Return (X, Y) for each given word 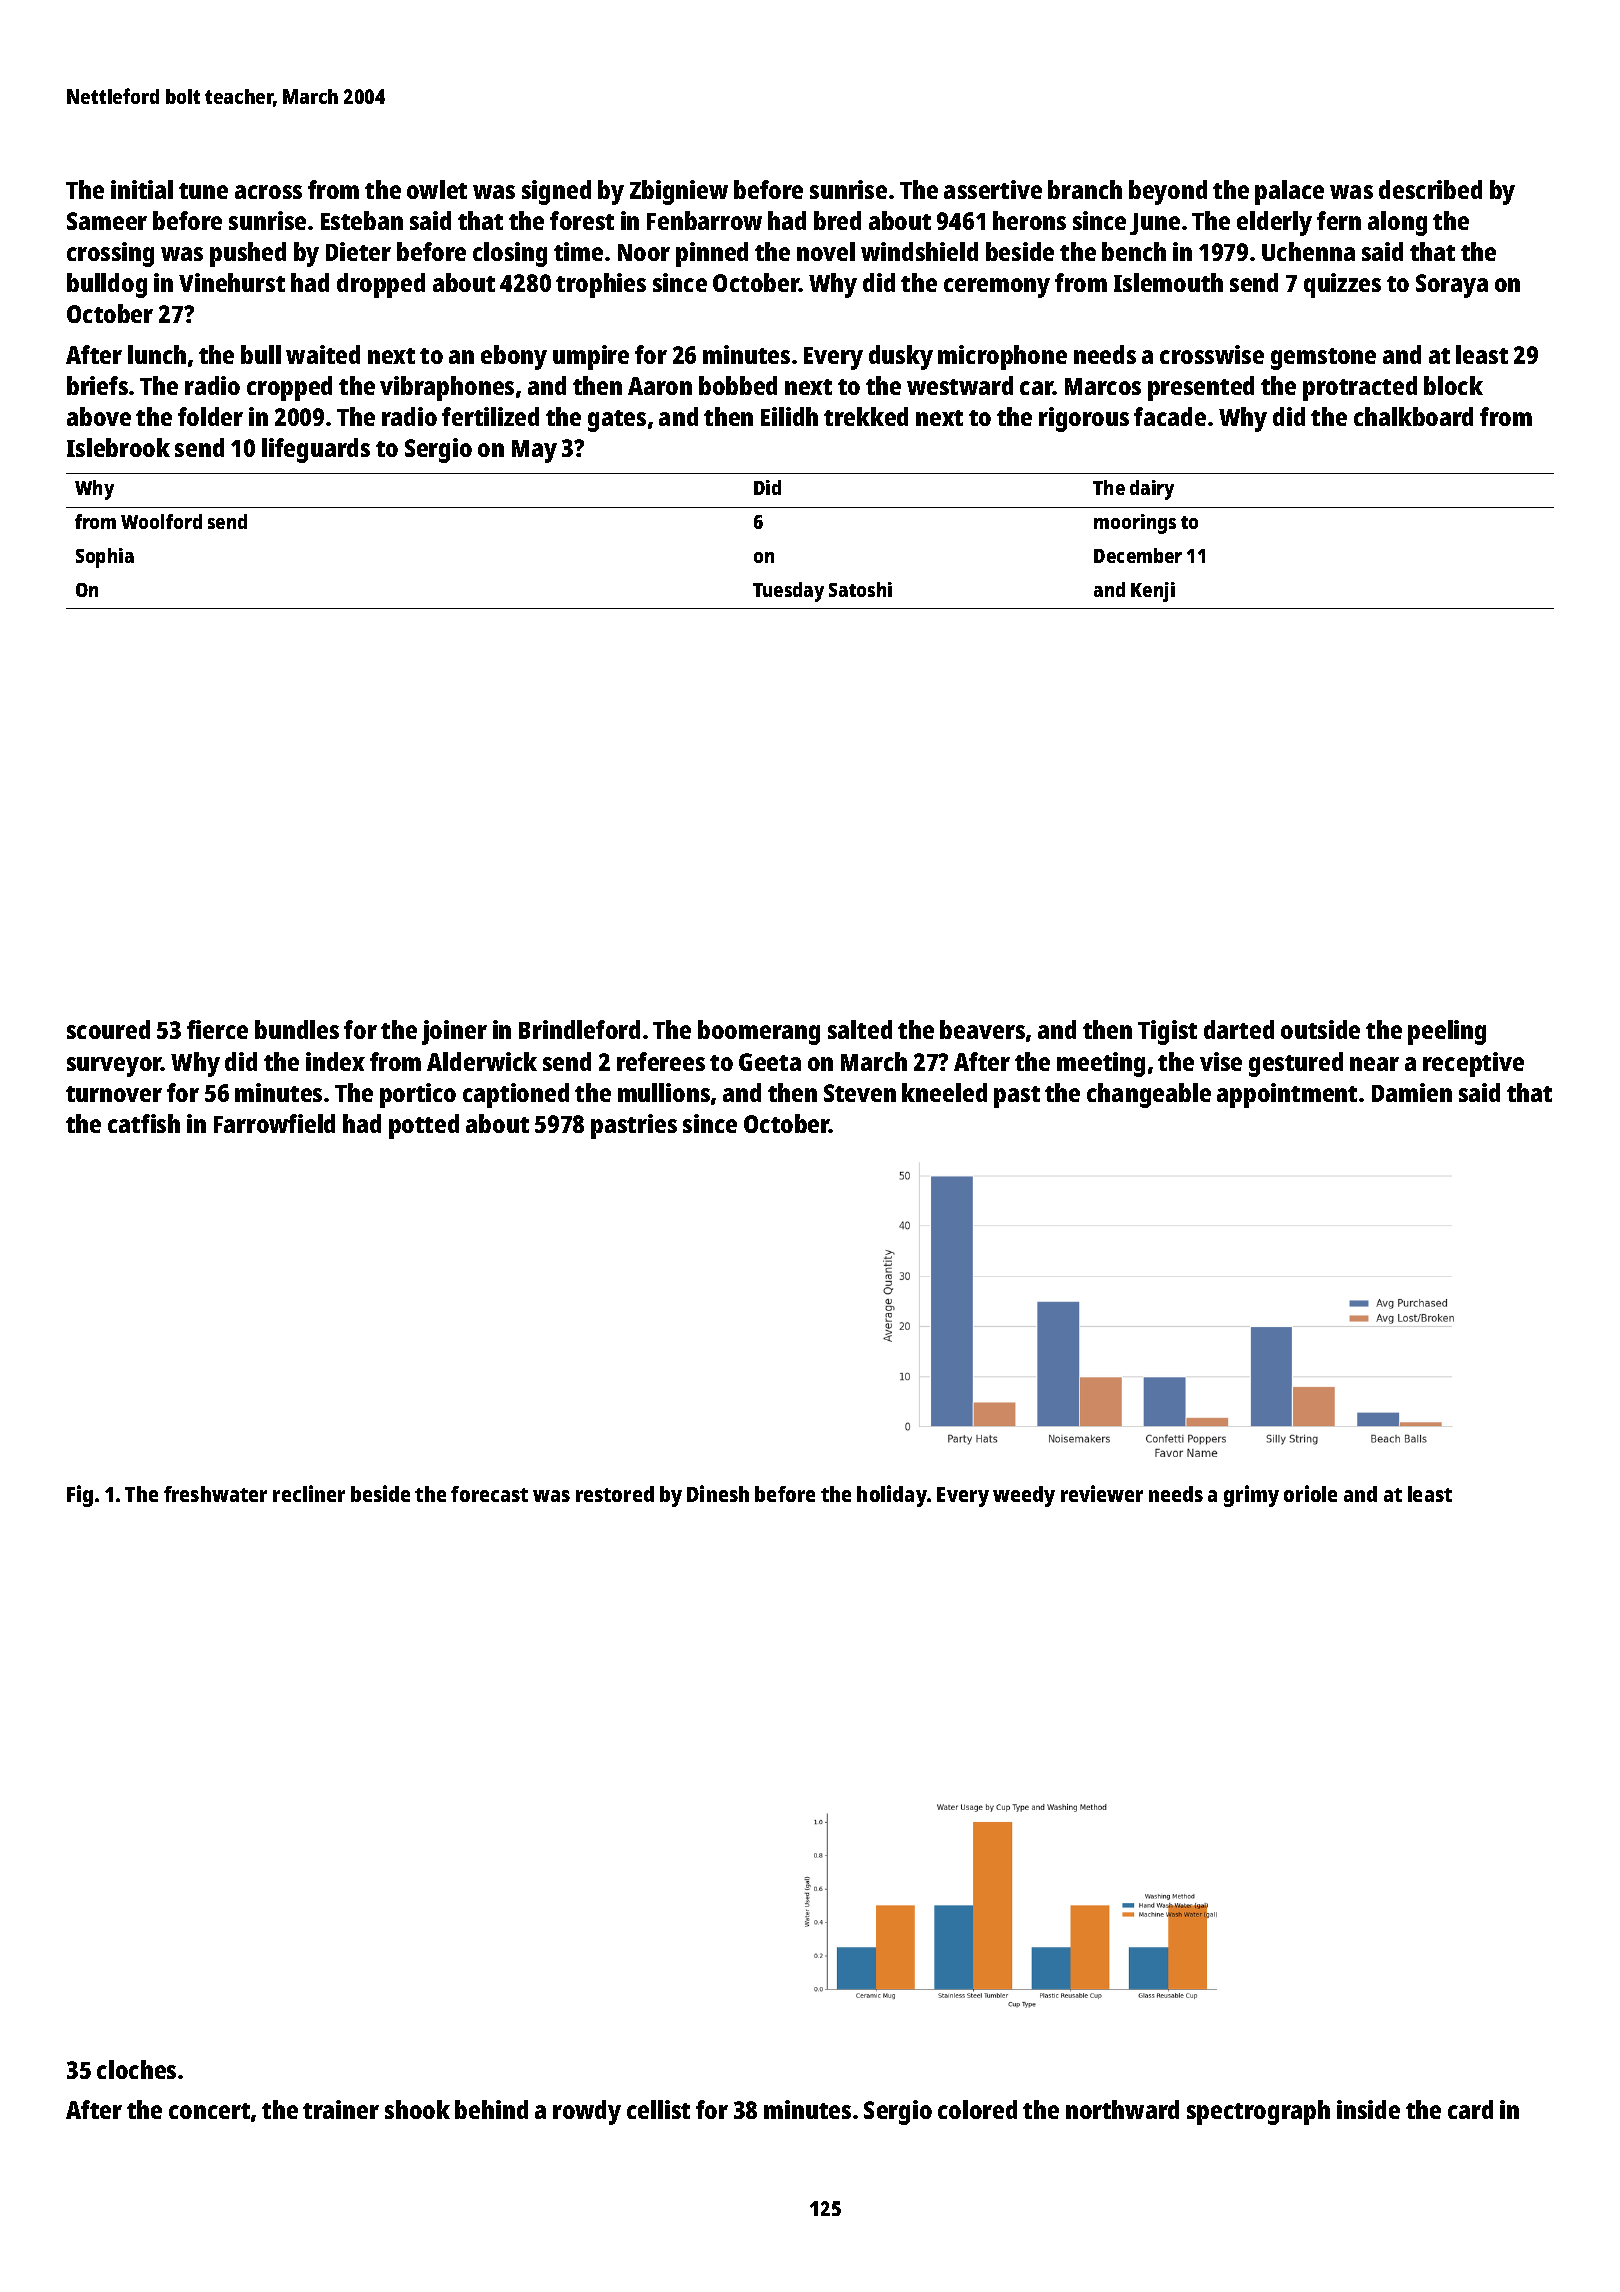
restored (615, 1494)
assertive (993, 189)
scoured (108, 1029)
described (1430, 189)
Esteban (362, 220)
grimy (1251, 1496)
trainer (341, 2109)
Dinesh (718, 1493)
